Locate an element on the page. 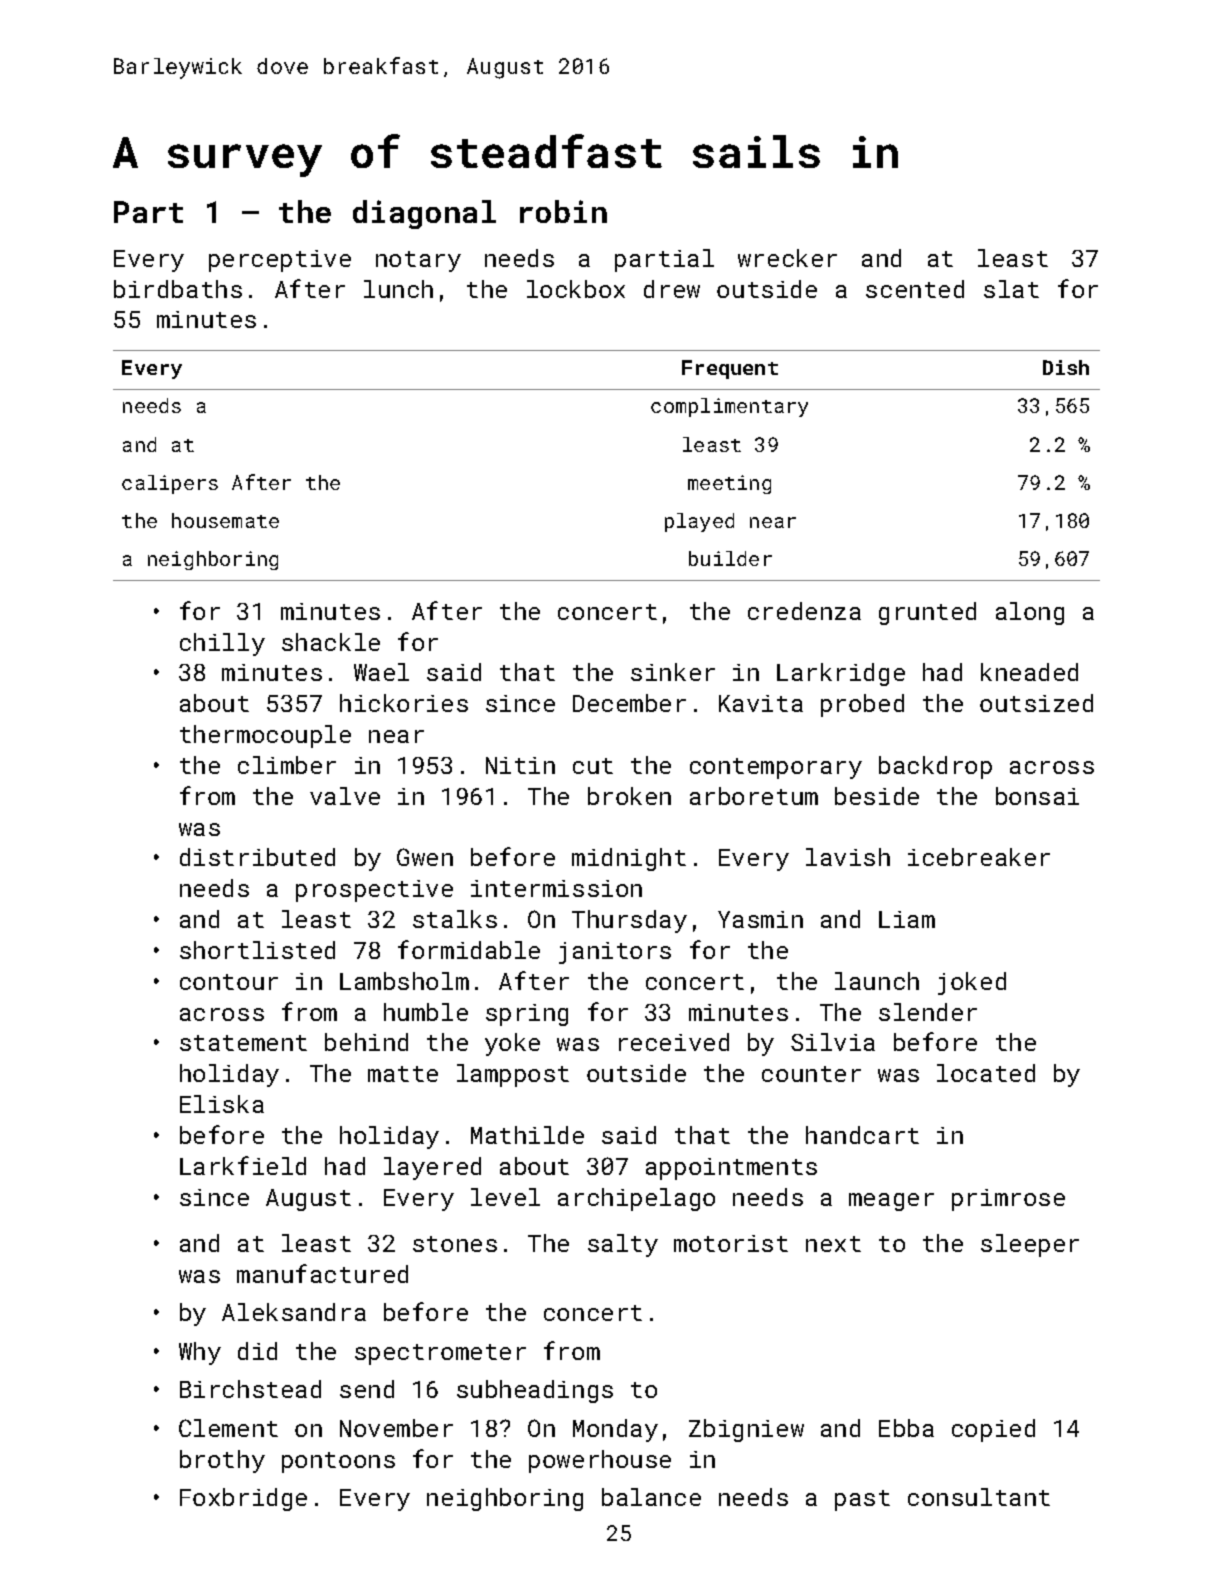 This document has height=1570, width=1213. sinker is located at coordinates (673, 672).
